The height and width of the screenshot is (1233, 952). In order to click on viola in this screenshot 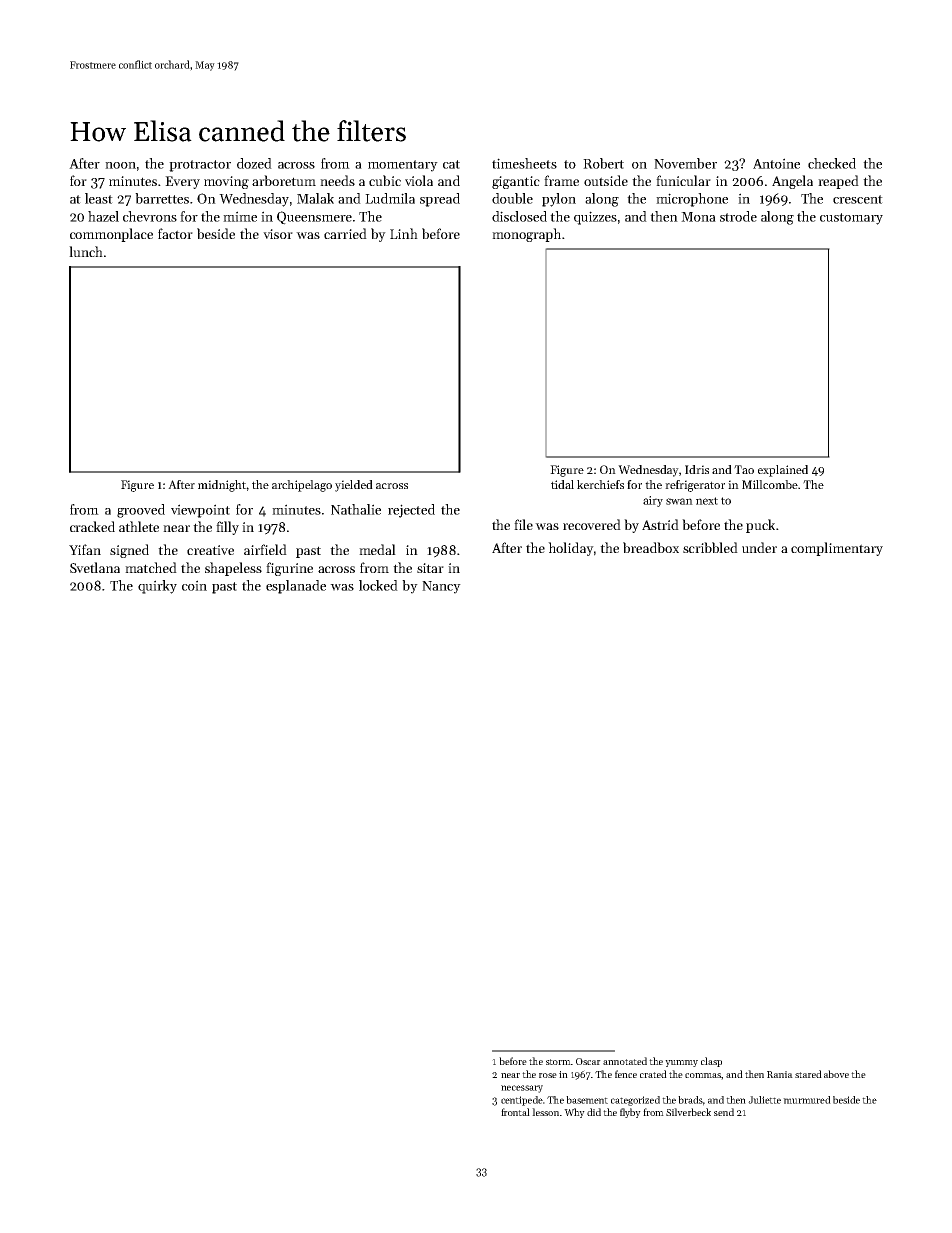, I will do `click(419, 180)`.
